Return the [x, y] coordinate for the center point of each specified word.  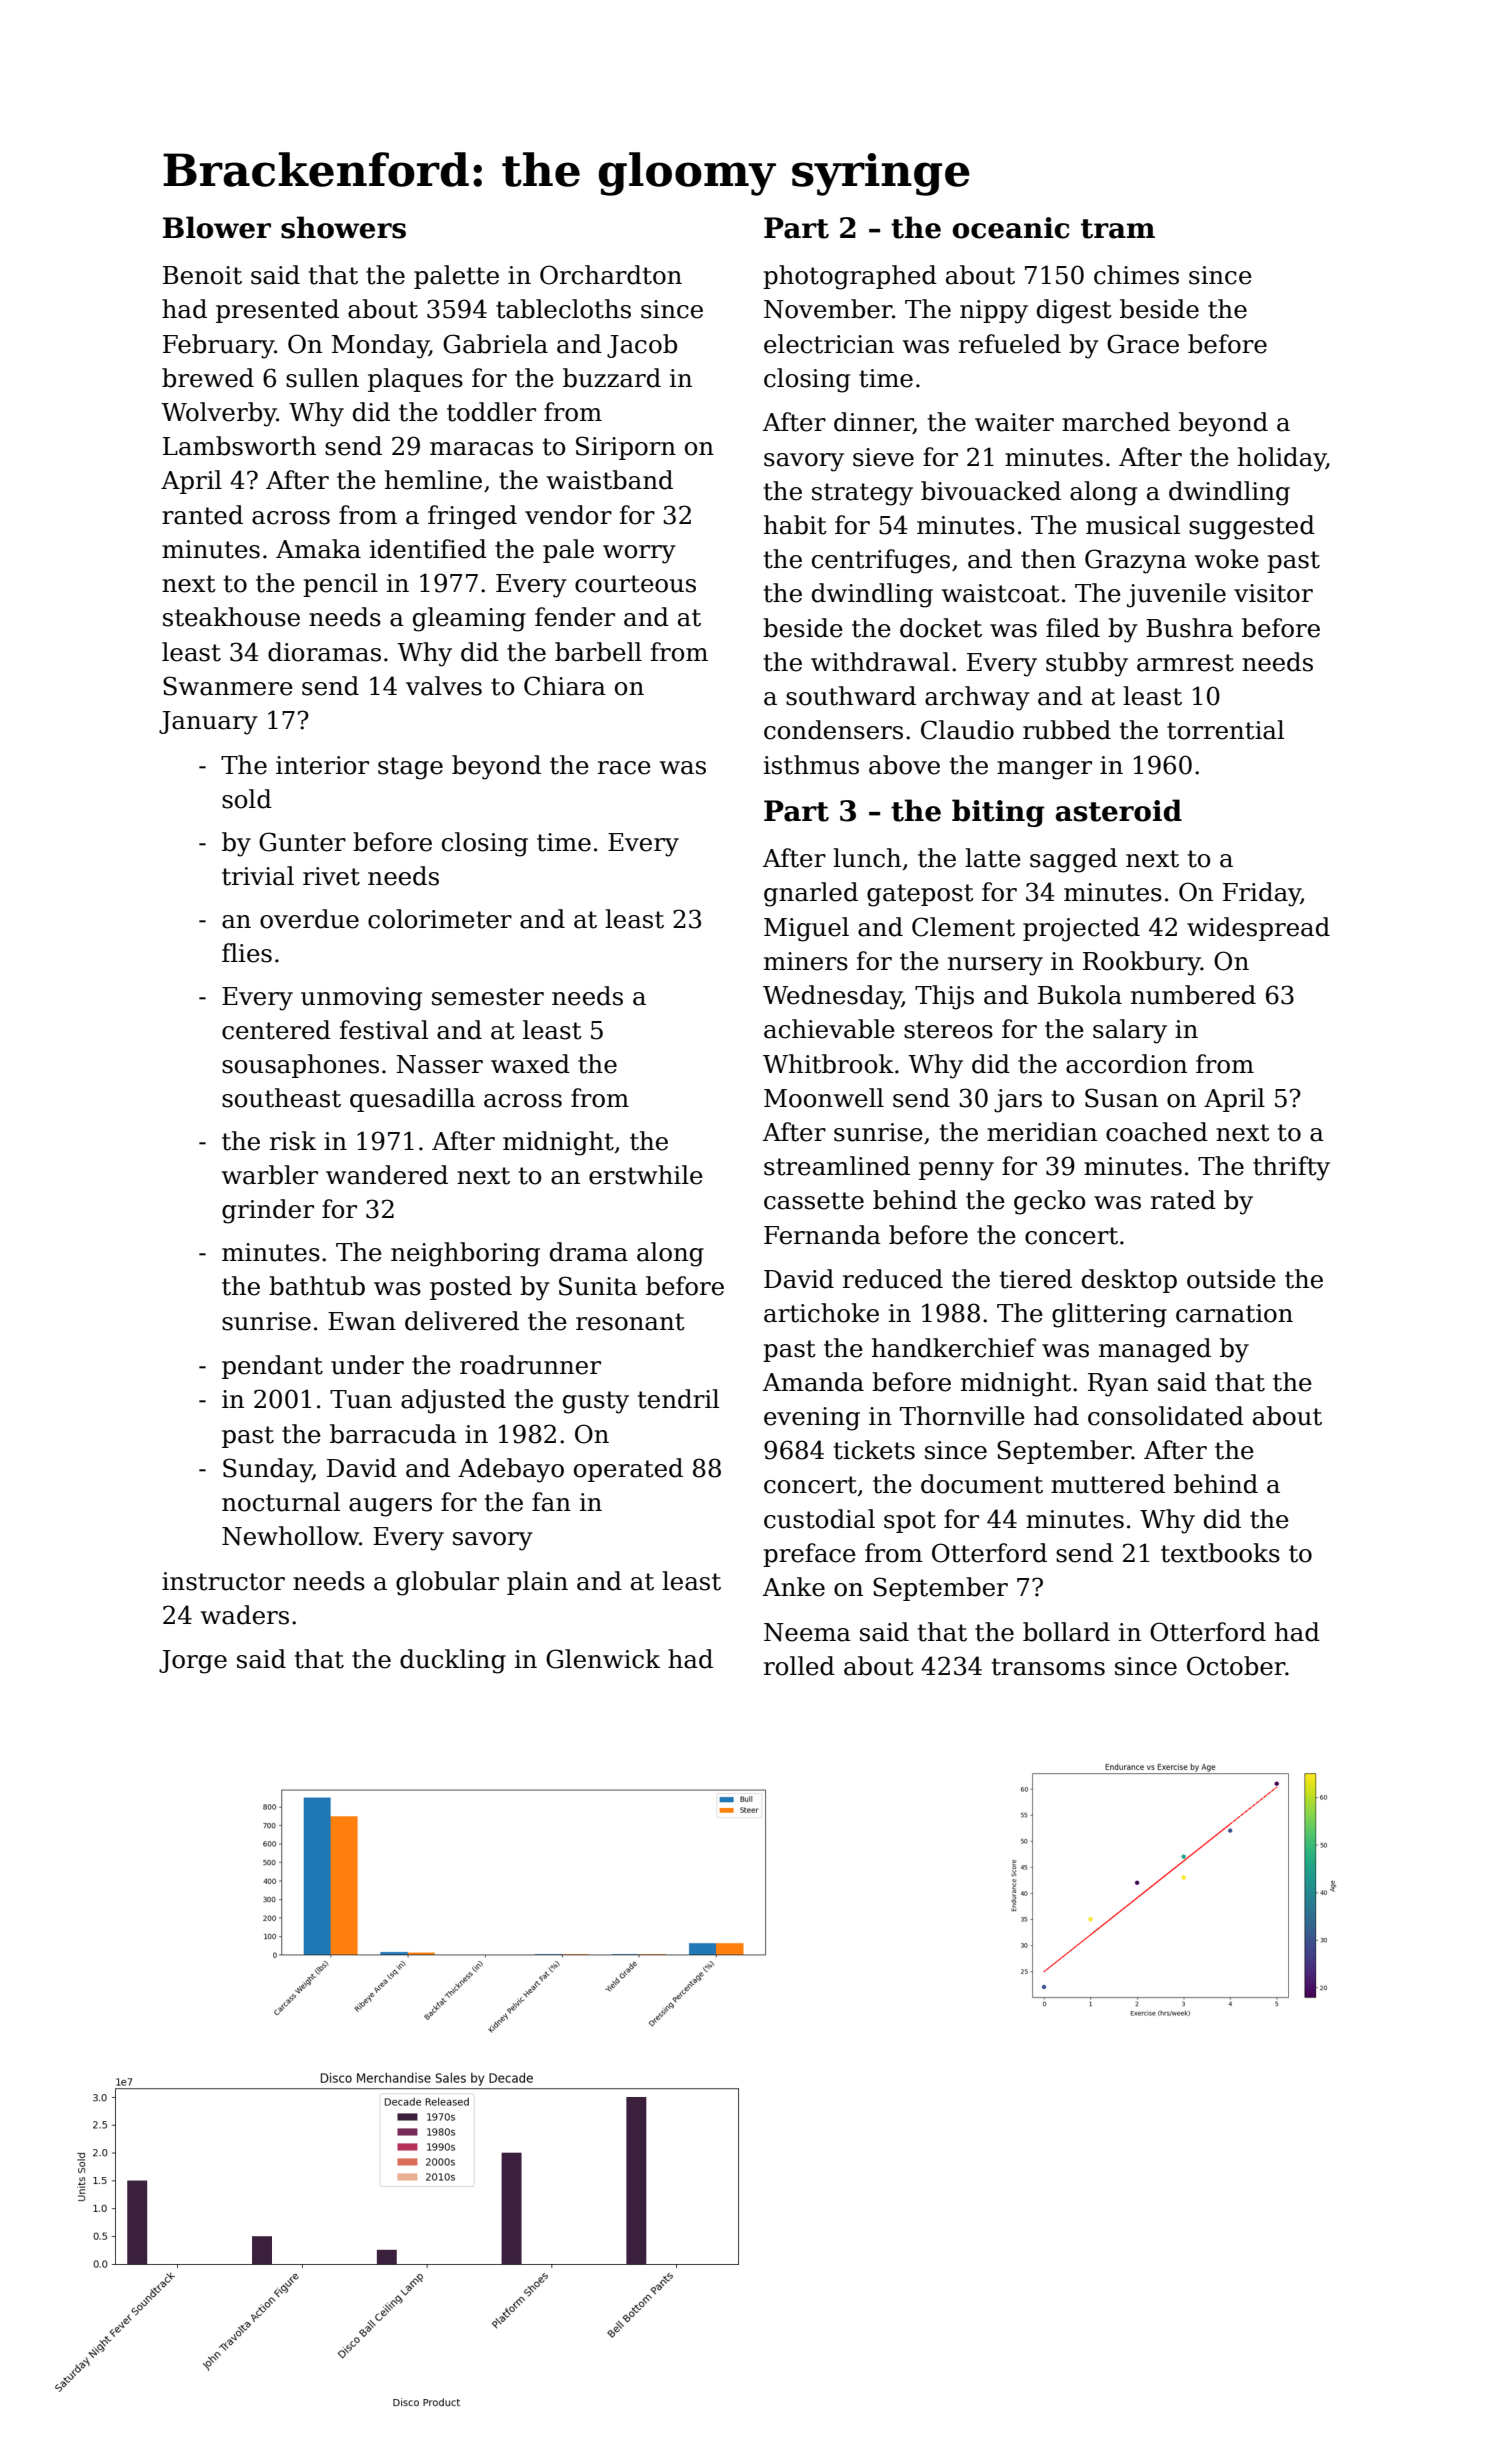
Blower [217, 227]
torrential [1225, 730]
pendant [272, 1367]
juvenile [1176, 595]
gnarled [811, 894]
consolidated [1166, 1416]
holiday [1282, 459]
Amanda [813, 1382]
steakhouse [231, 617]
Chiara [565, 686]
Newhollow [290, 1536]
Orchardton [611, 275]
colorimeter [440, 919]
